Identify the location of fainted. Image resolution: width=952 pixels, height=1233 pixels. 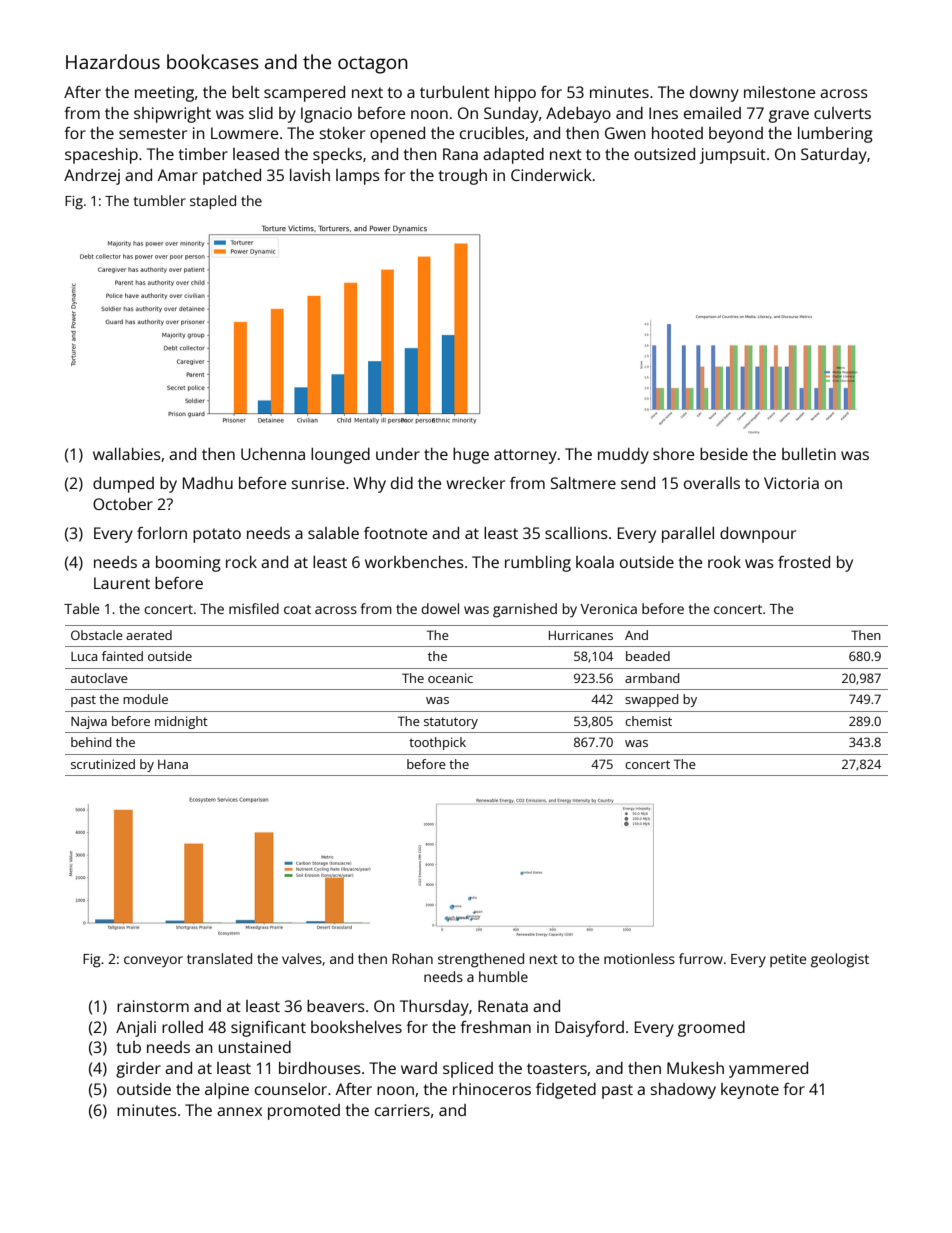
(122, 656).
